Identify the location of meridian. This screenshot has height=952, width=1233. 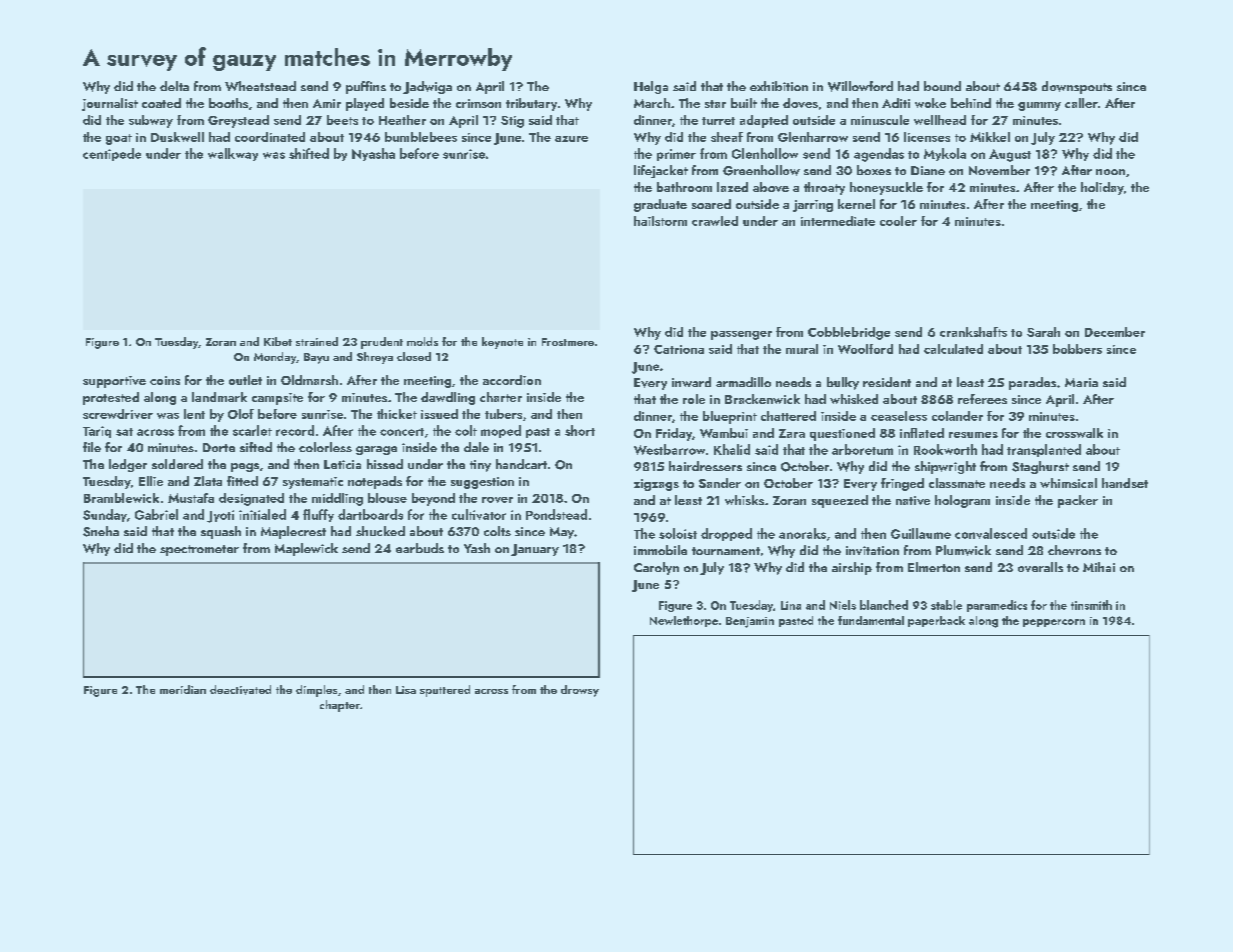
(183, 689).
